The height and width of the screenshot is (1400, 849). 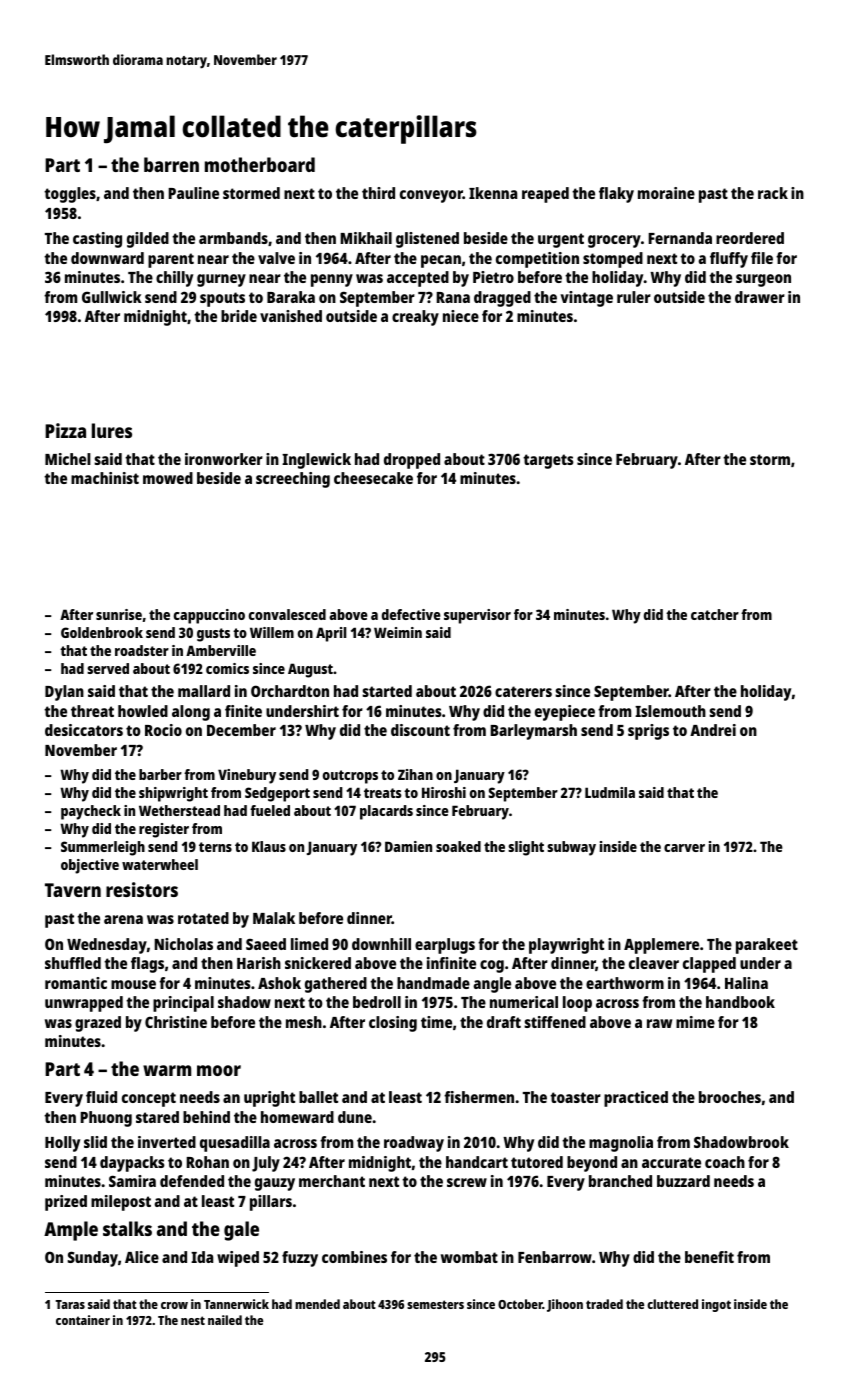 What do you see at coordinates (533, 732) in the screenshot?
I see `Barleymarsh` at bounding box center [533, 732].
